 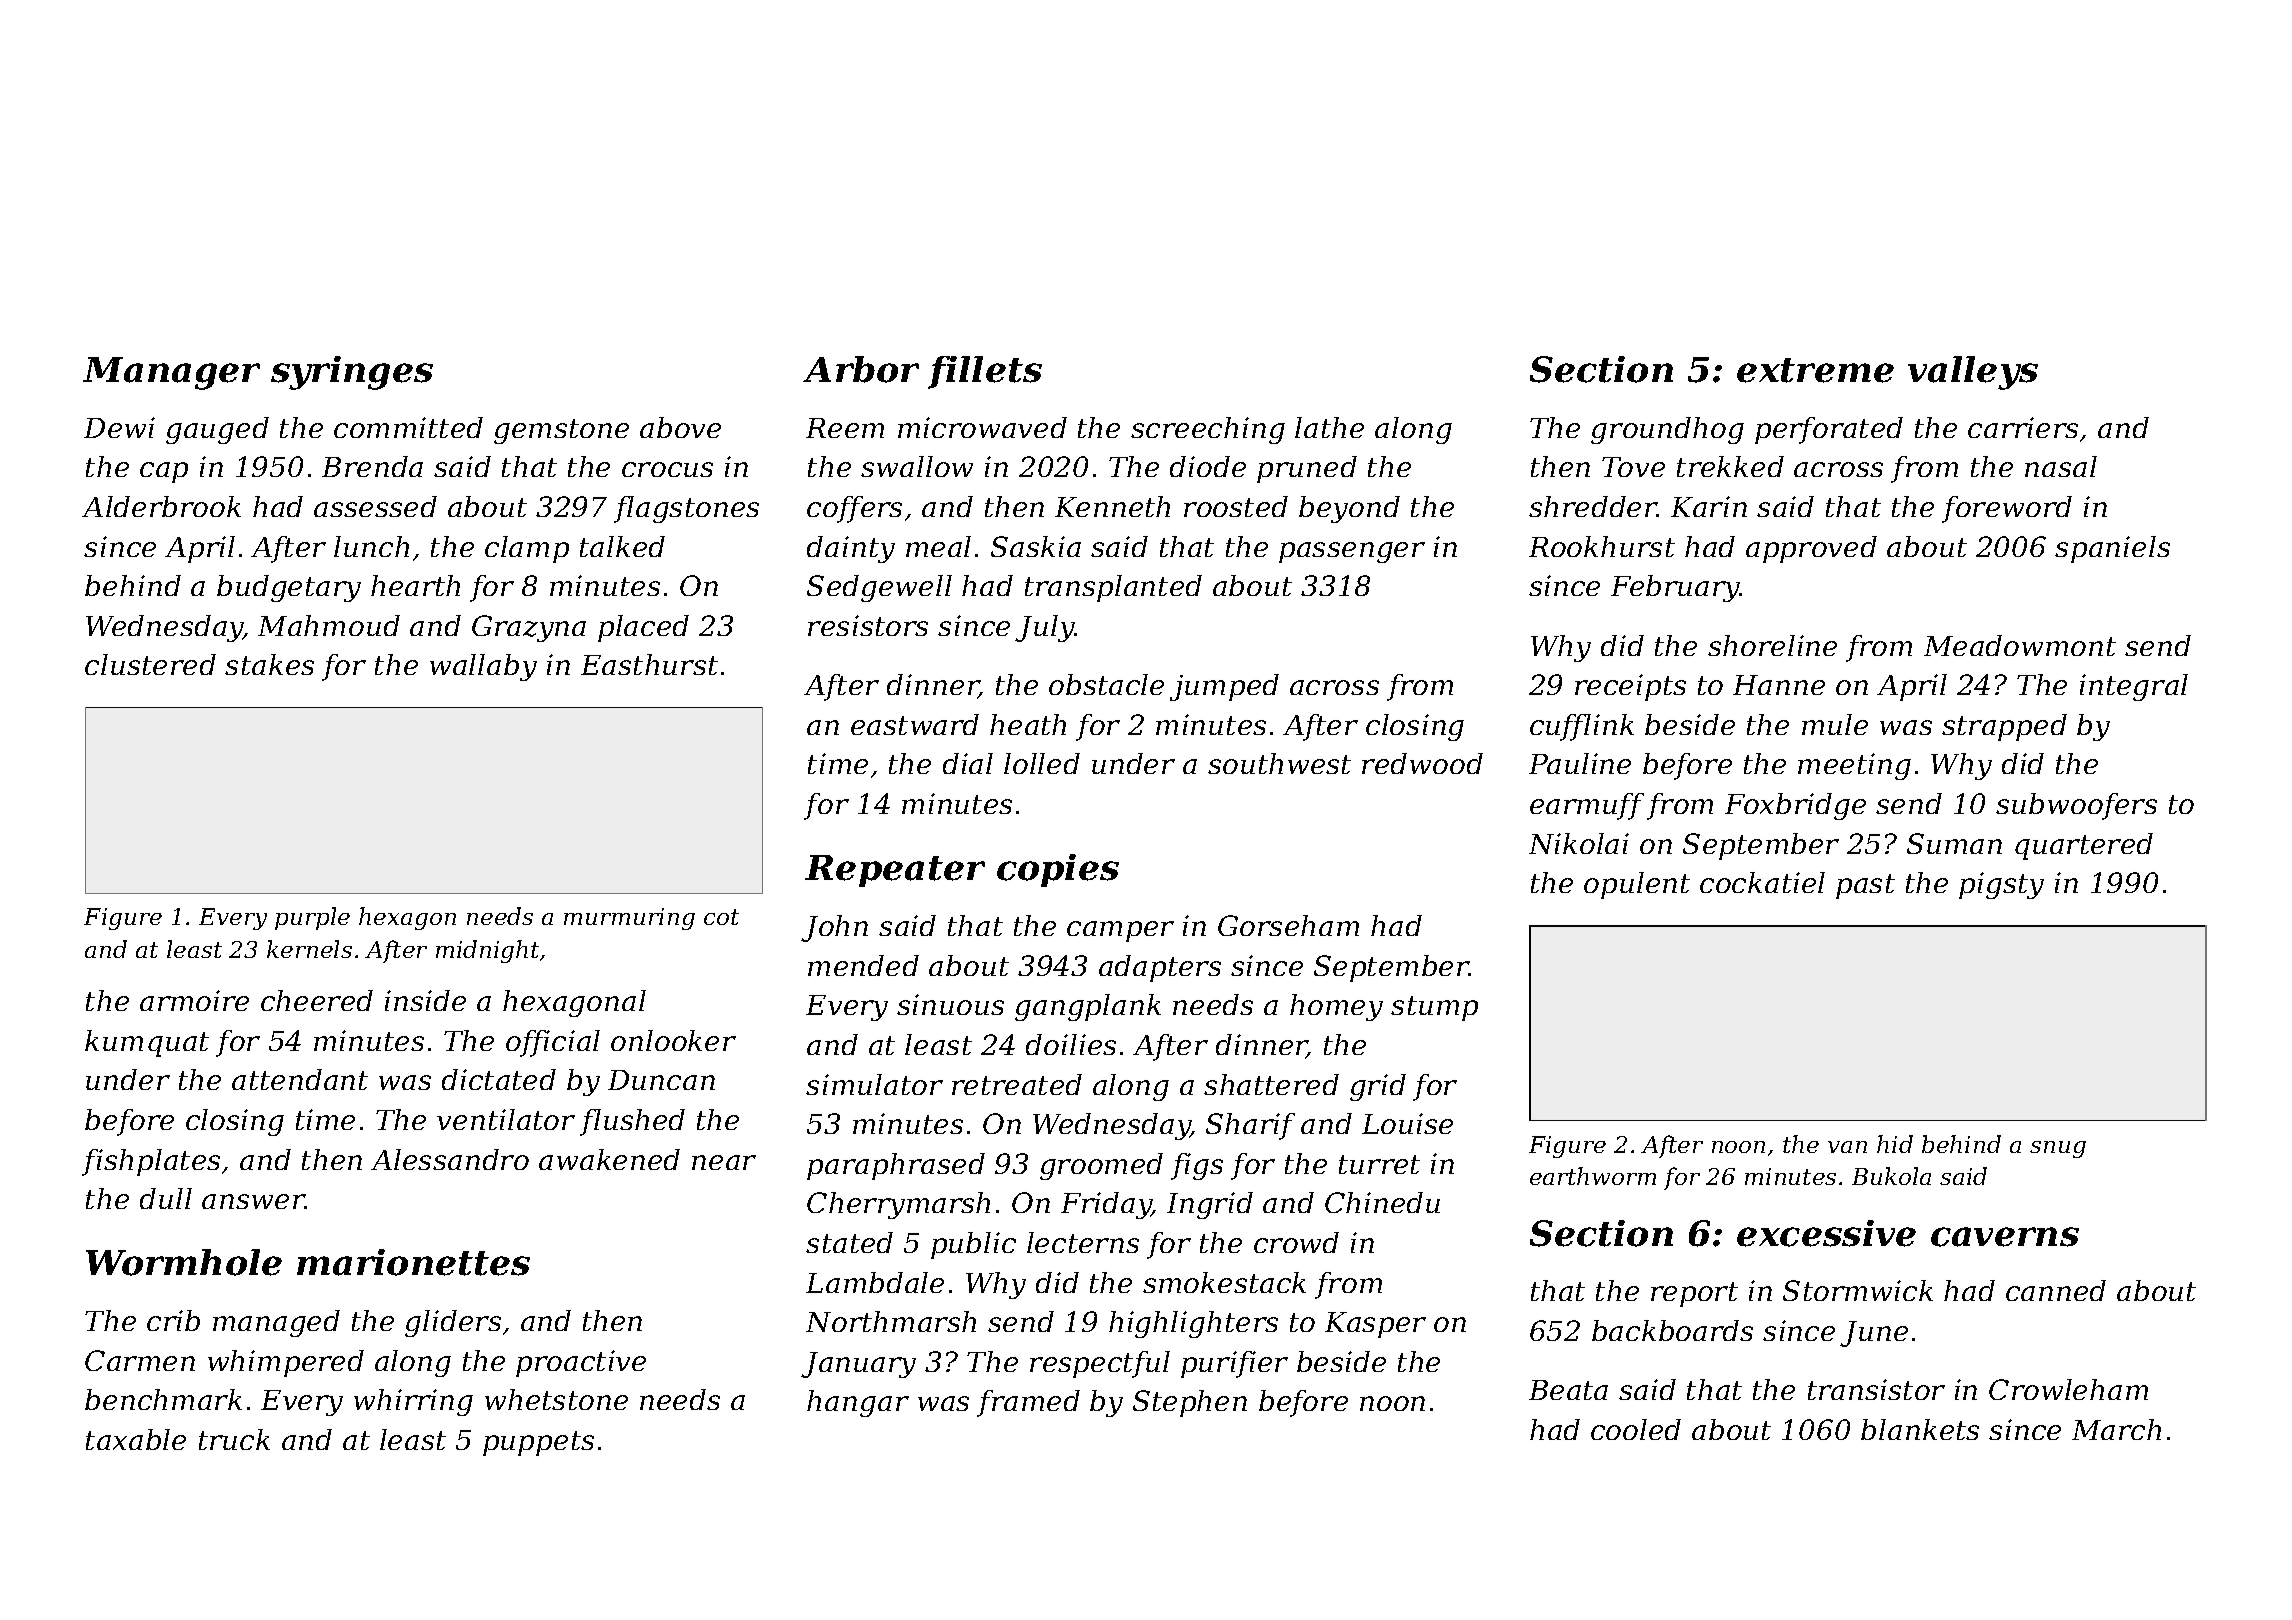 What do you see at coordinates (1667, 430) in the document?
I see `groundhog` at bounding box center [1667, 430].
